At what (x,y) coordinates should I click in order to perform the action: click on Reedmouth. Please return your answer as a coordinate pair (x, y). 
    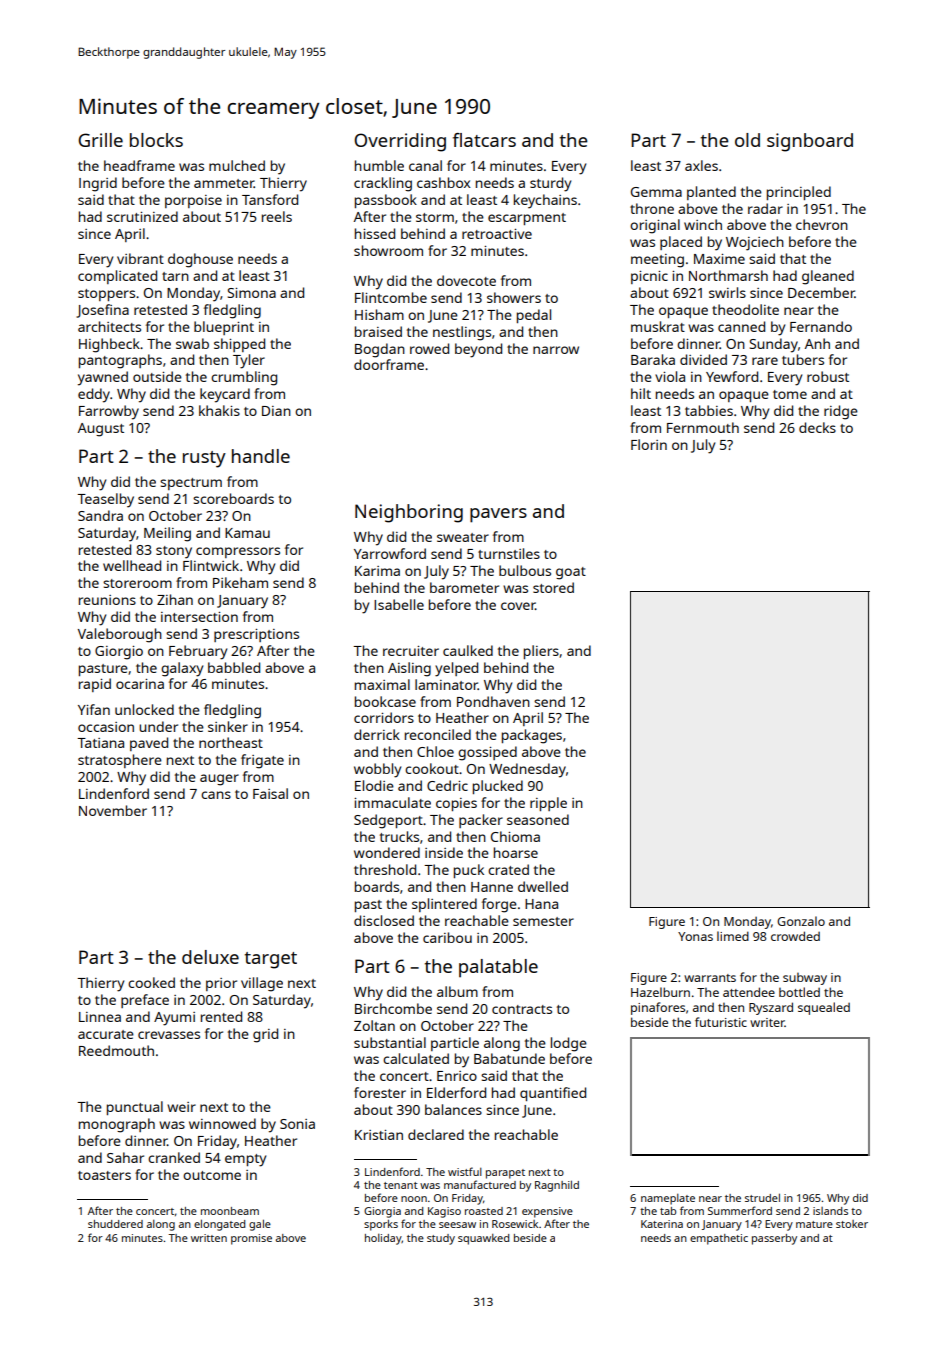
    Looking at the image, I should click on (116, 1050).
